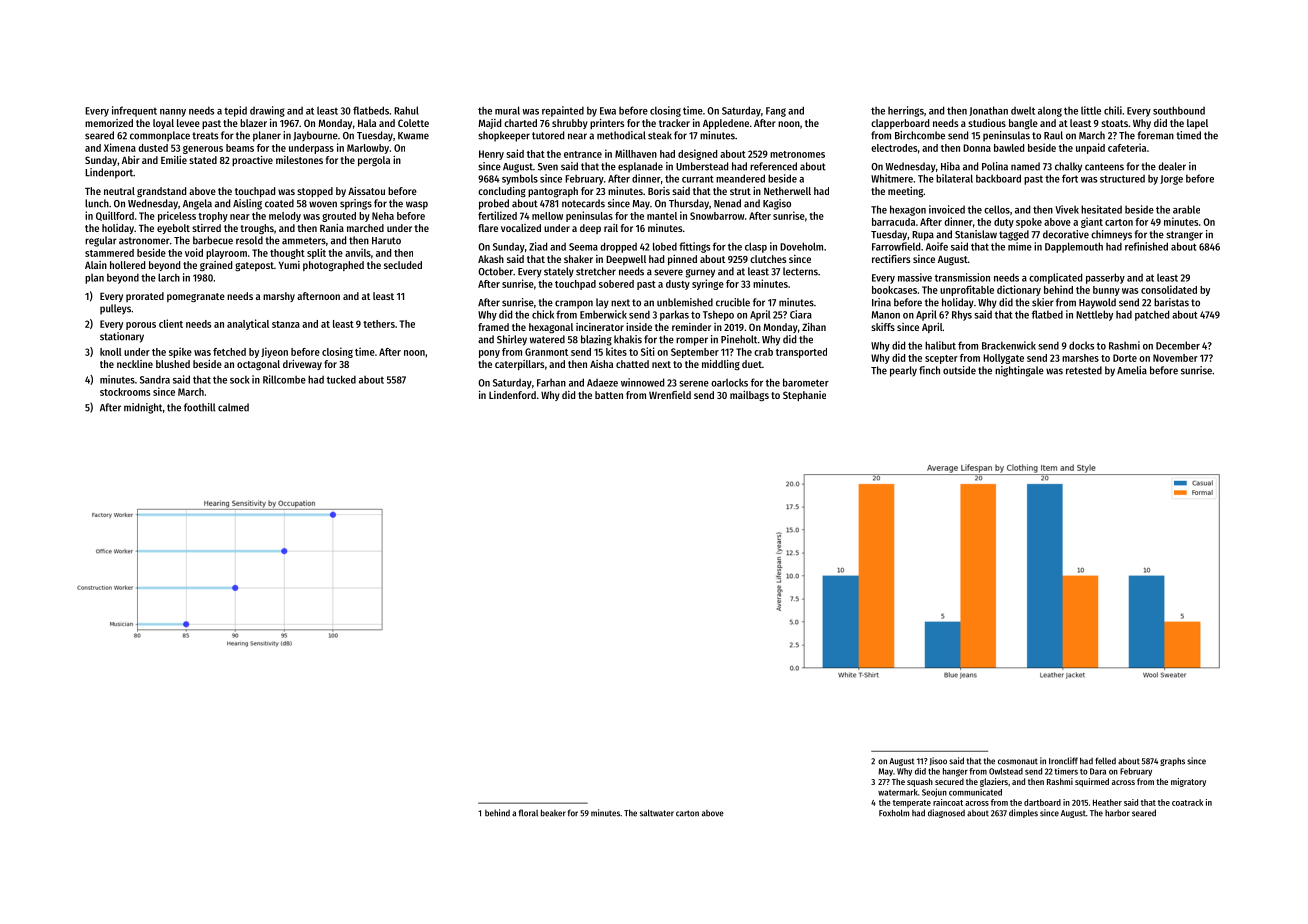  I want to click on beaker, so click(553, 813).
